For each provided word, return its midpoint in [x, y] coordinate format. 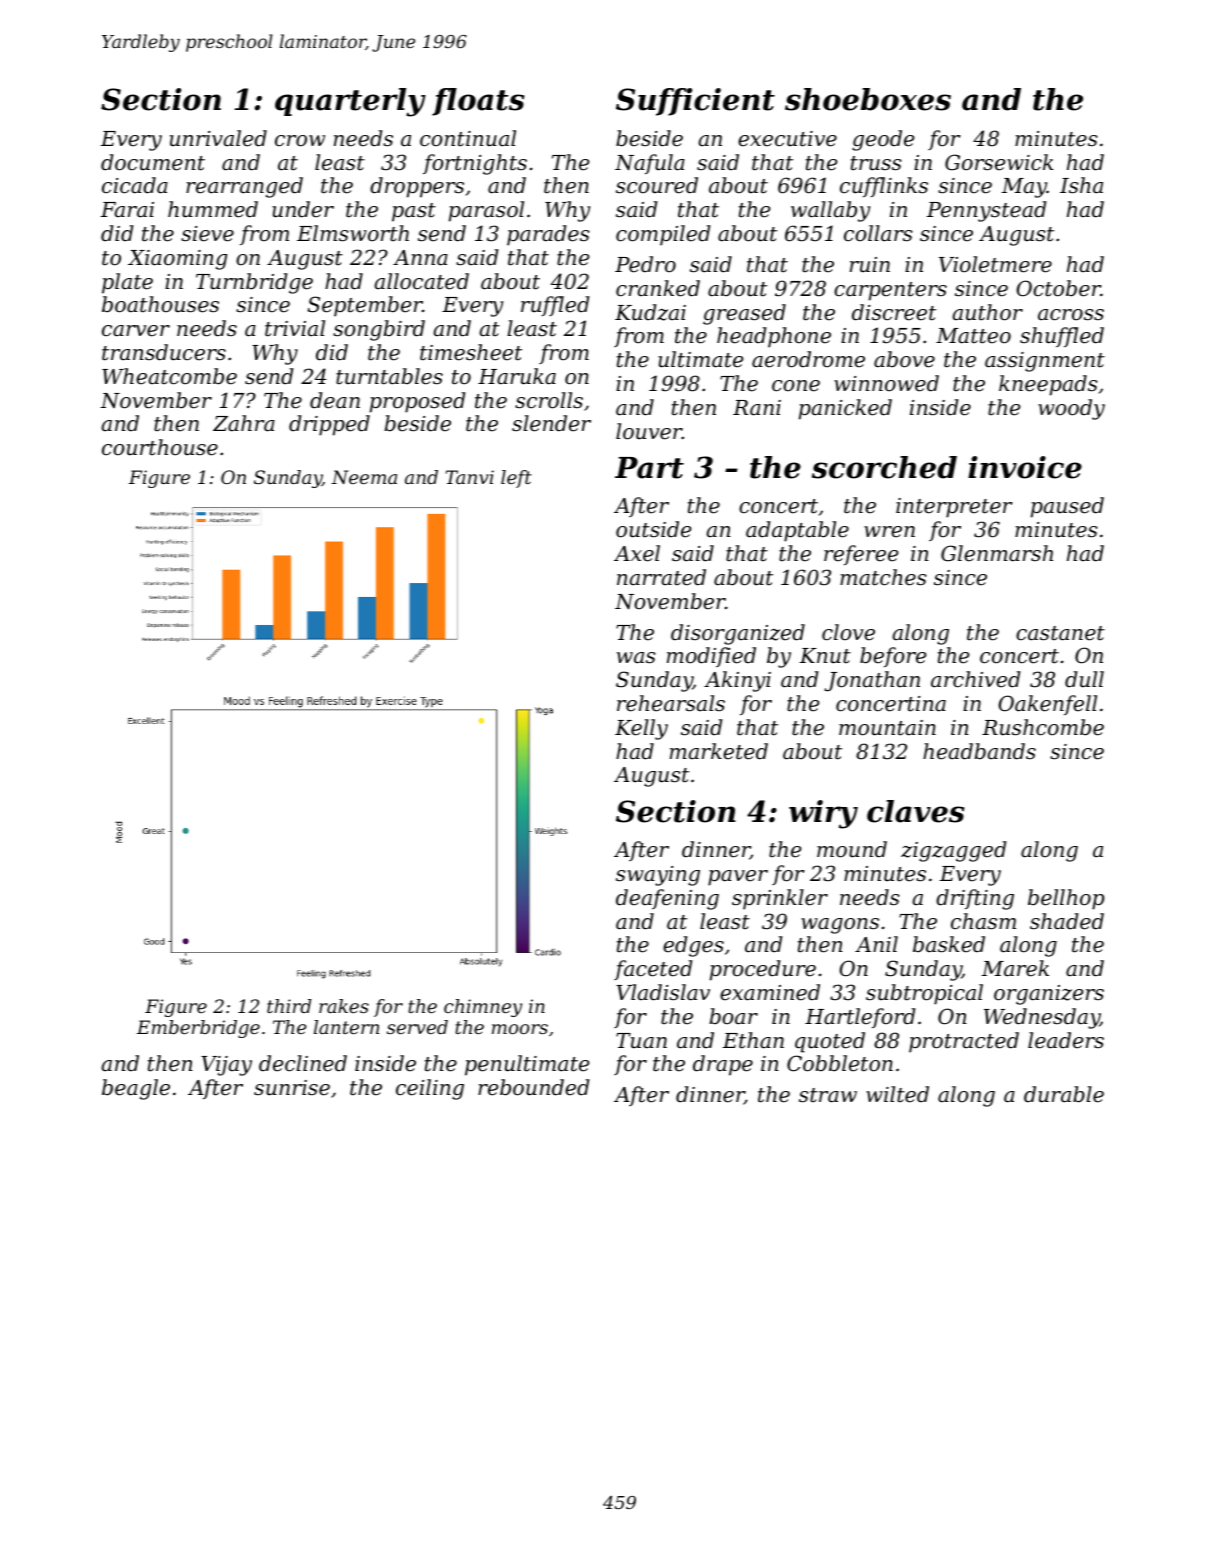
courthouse [160, 447]
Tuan [641, 1041]
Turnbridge [254, 283]
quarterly [350, 102]
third [289, 1006]
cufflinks [884, 187]
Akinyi [737, 681]
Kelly [641, 729]
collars [878, 233]
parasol [486, 211]
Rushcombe [1043, 727]
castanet [1060, 633]
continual [468, 138]
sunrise [292, 1088]
